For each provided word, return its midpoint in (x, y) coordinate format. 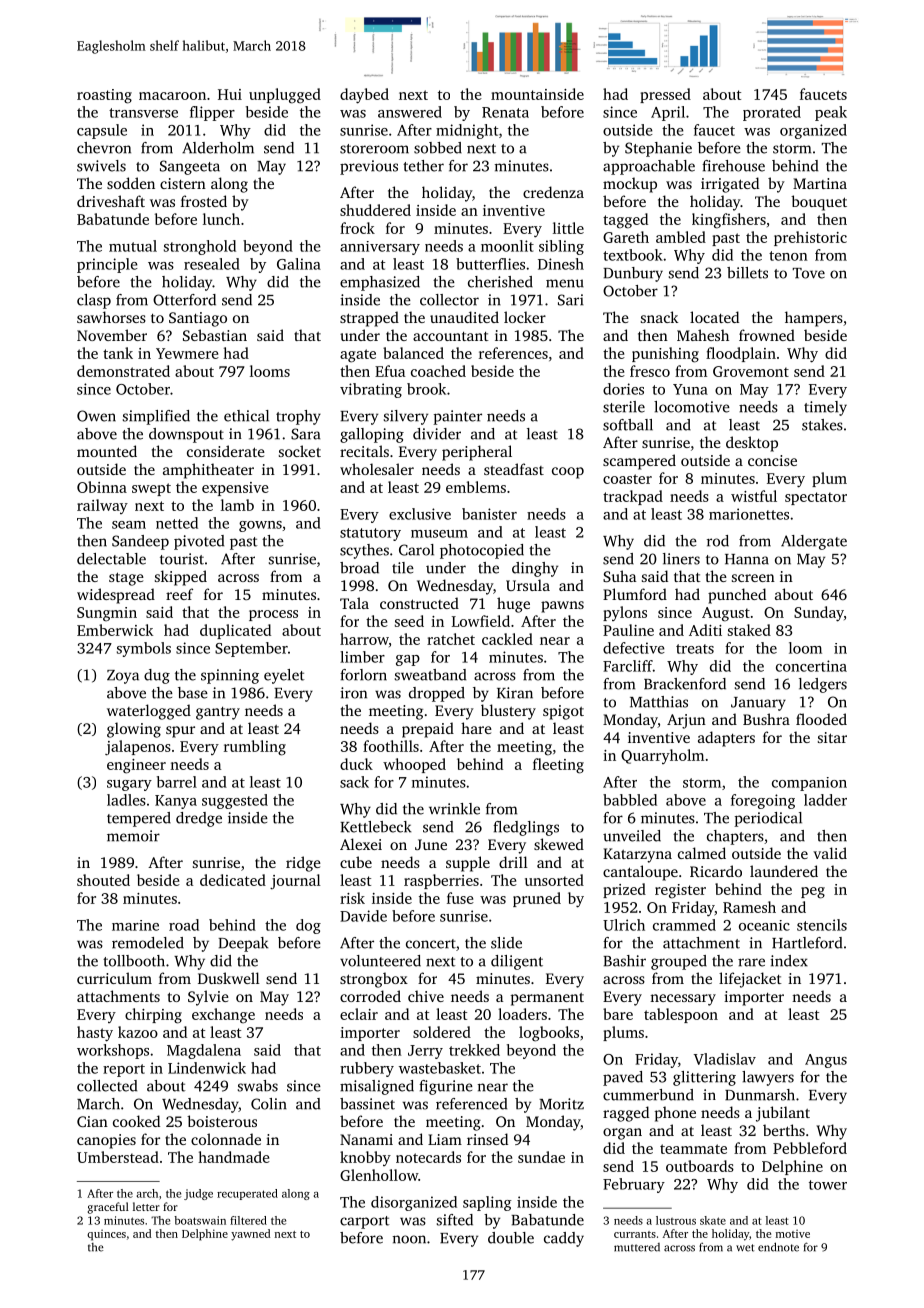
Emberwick (115, 630)
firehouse (733, 166)
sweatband (430, 675)
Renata (505, 112)
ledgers (823, 685)
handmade (234, 1157)
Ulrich (624, 925)
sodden (131, 183)
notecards (428, 1157)
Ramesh (749, 907)
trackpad (633, 497)
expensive (235, 489)
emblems (476, 487)
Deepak (243, 944)
